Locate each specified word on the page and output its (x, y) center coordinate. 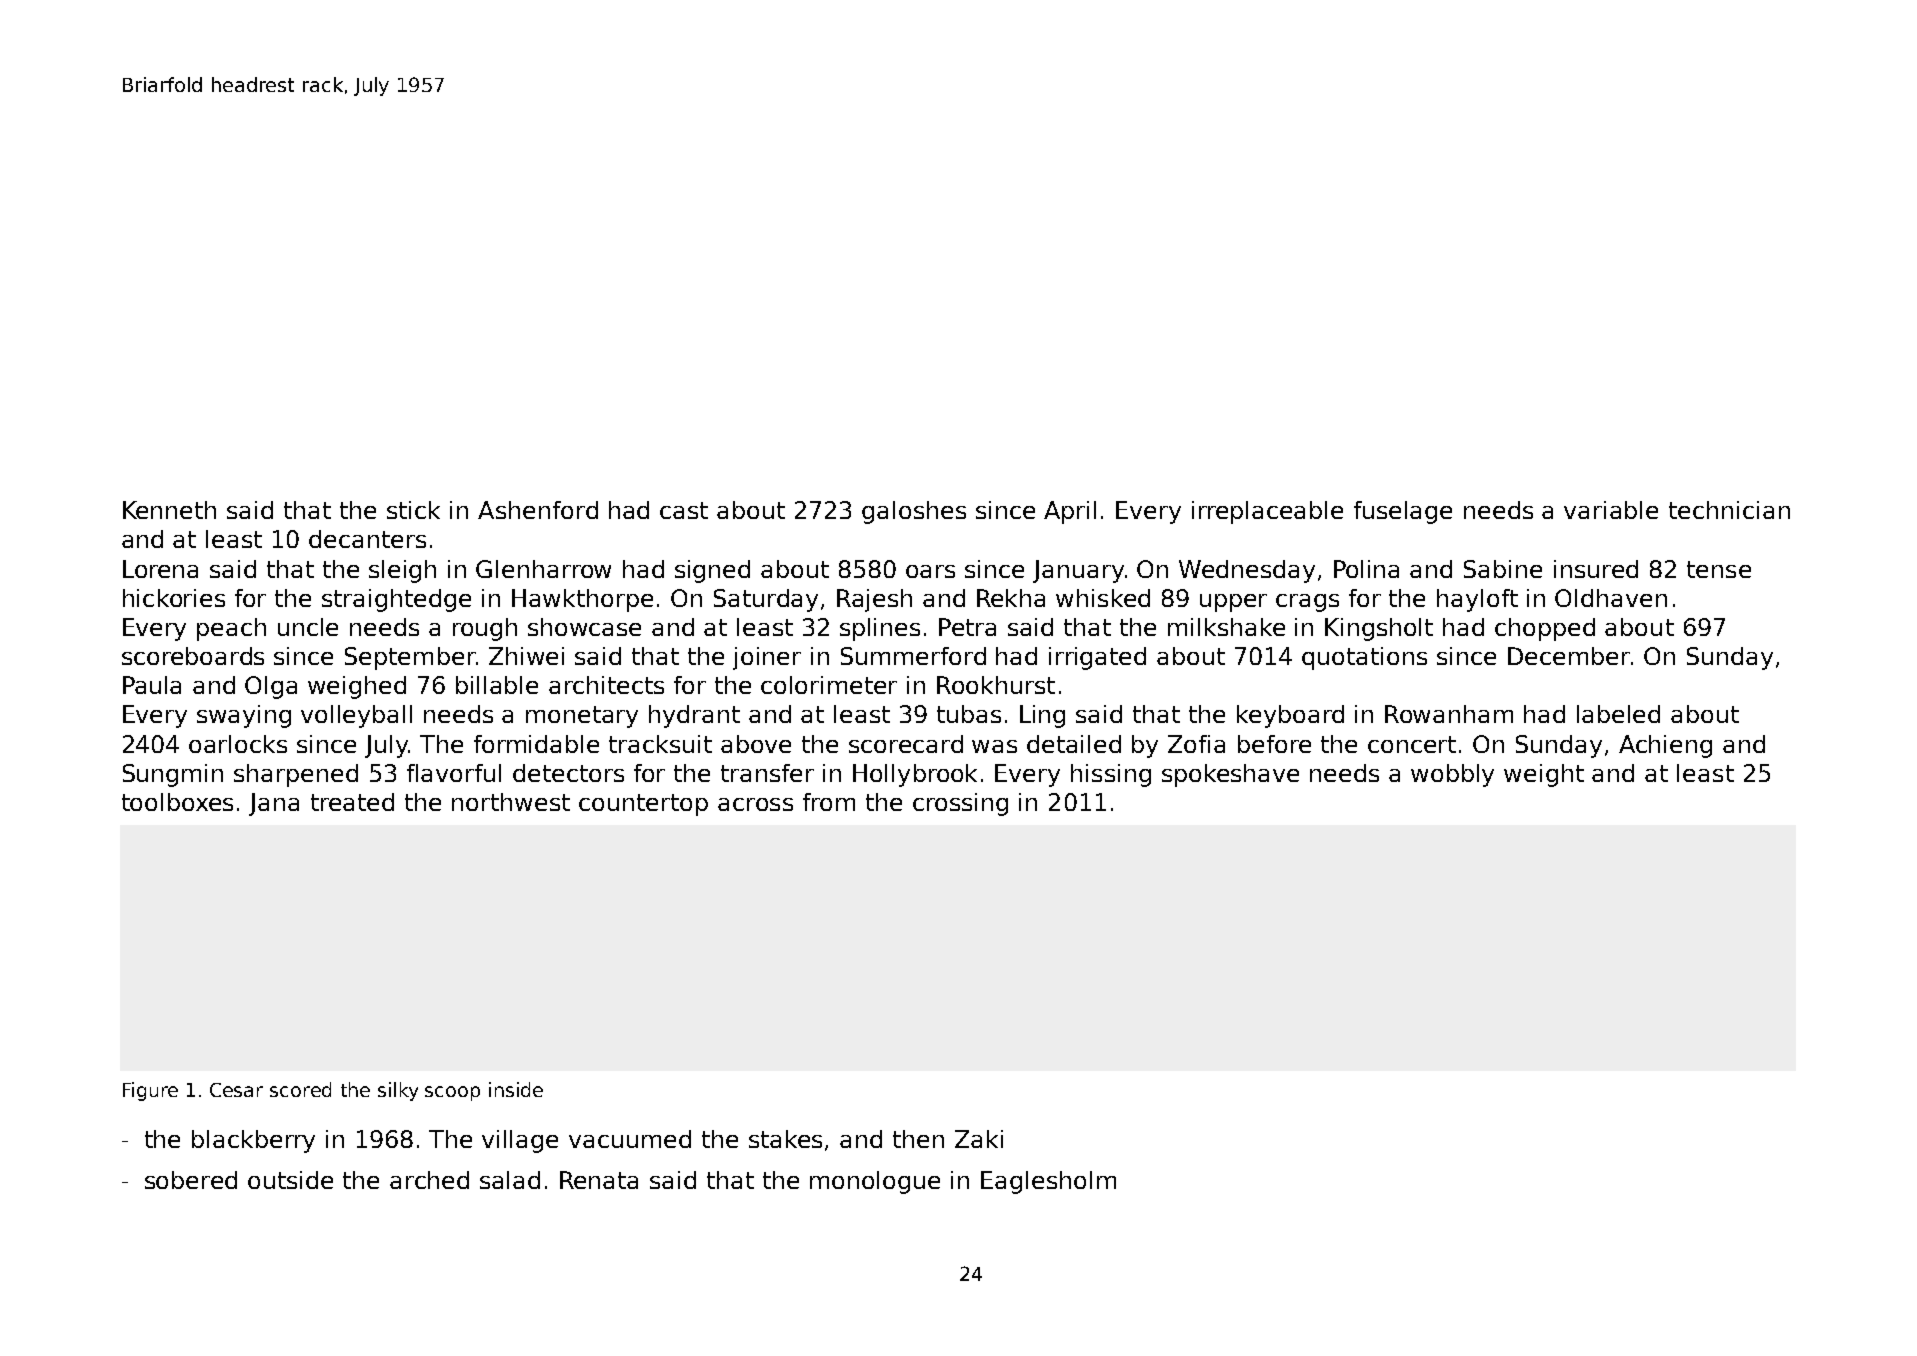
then (918, 1139)
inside (516, 1089)
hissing (1111, 775)
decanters (367, 539)
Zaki (979, 1139)
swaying (244, 716)
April (1070, 512)
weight (1544, 775)
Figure (150, 1091)
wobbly (1452, 775)
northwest (511, 802)
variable (1611, 510)
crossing (960, 804)
